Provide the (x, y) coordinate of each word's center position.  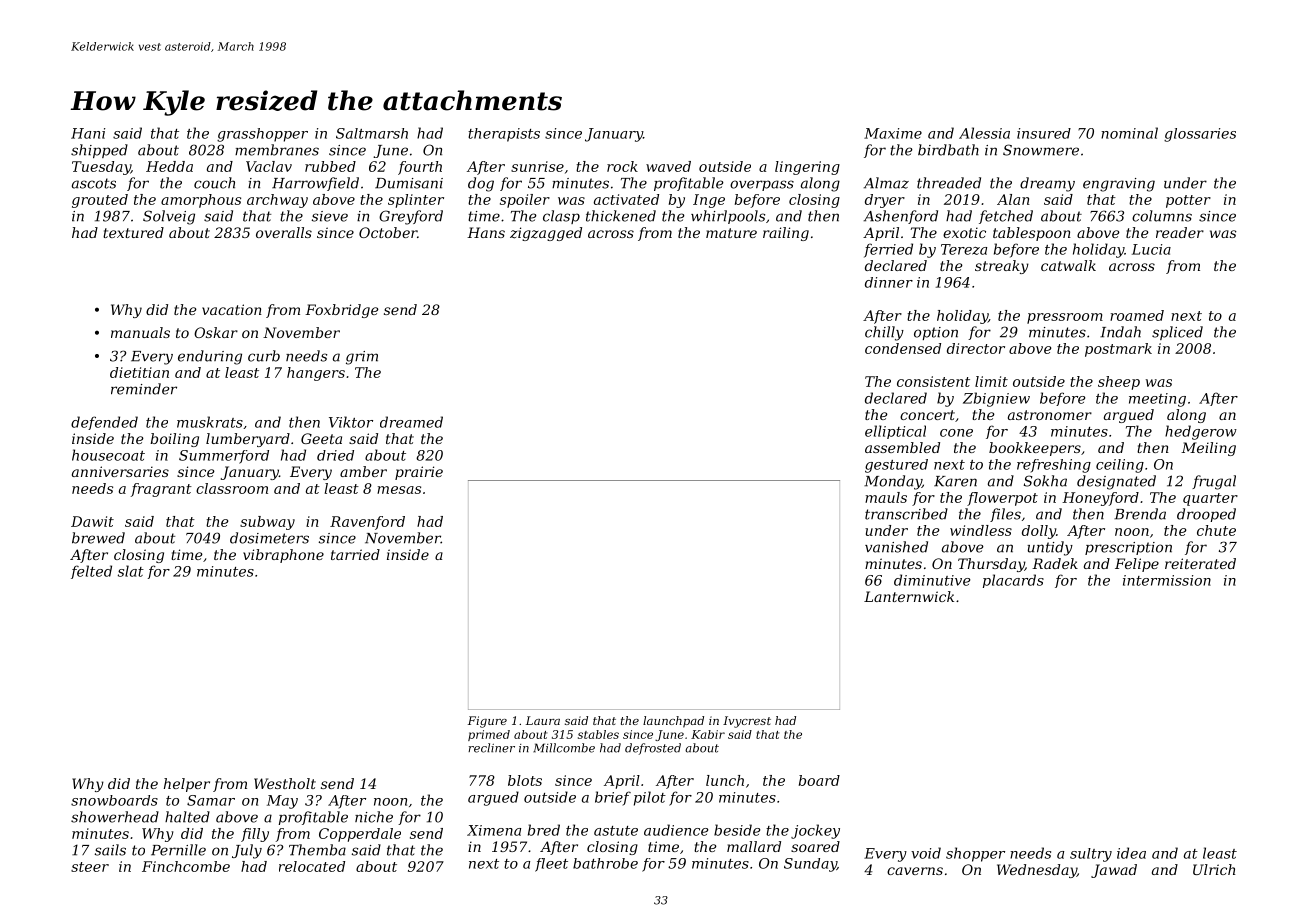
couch (214, 183)
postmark (1118, 350)
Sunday (810, 865)
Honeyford (1100, 499)
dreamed (411, 422)
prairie (419, 473)
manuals (140, 332)
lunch (725, 780)
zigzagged (546, 234)
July (247, 851)
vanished (896, 547)
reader (1180, 232)
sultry (1091, 855)
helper (187, 785)
